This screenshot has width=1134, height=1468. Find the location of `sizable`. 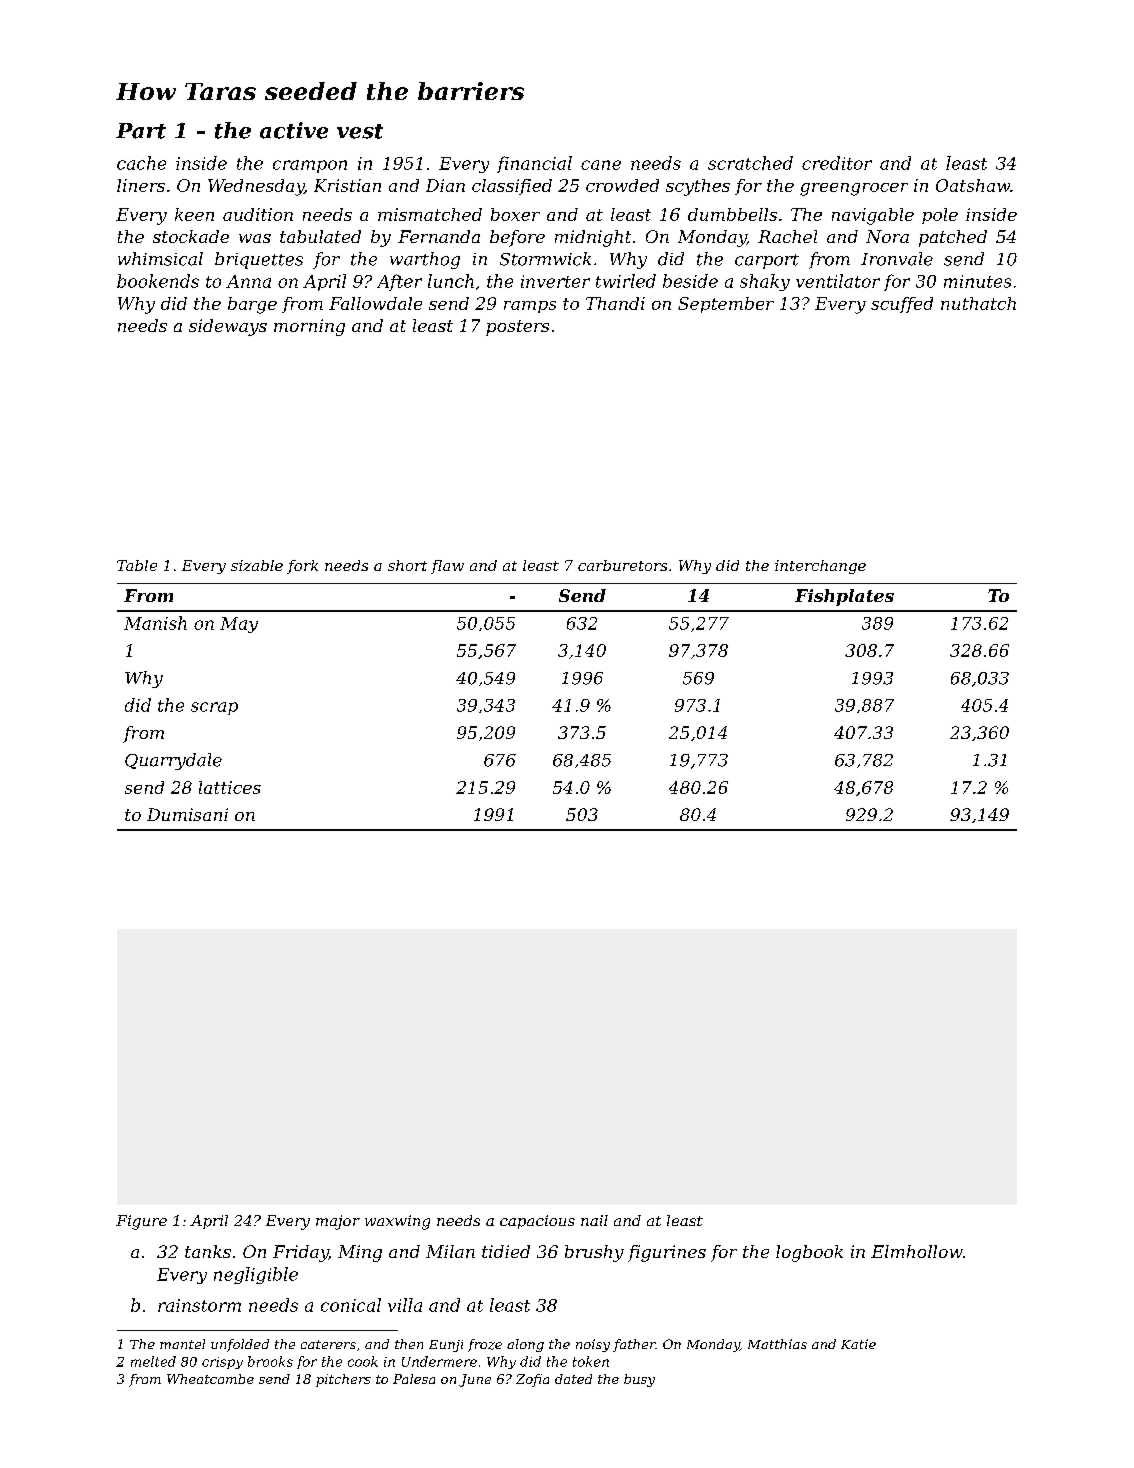

sizable is located at coordinates (257, 565).
